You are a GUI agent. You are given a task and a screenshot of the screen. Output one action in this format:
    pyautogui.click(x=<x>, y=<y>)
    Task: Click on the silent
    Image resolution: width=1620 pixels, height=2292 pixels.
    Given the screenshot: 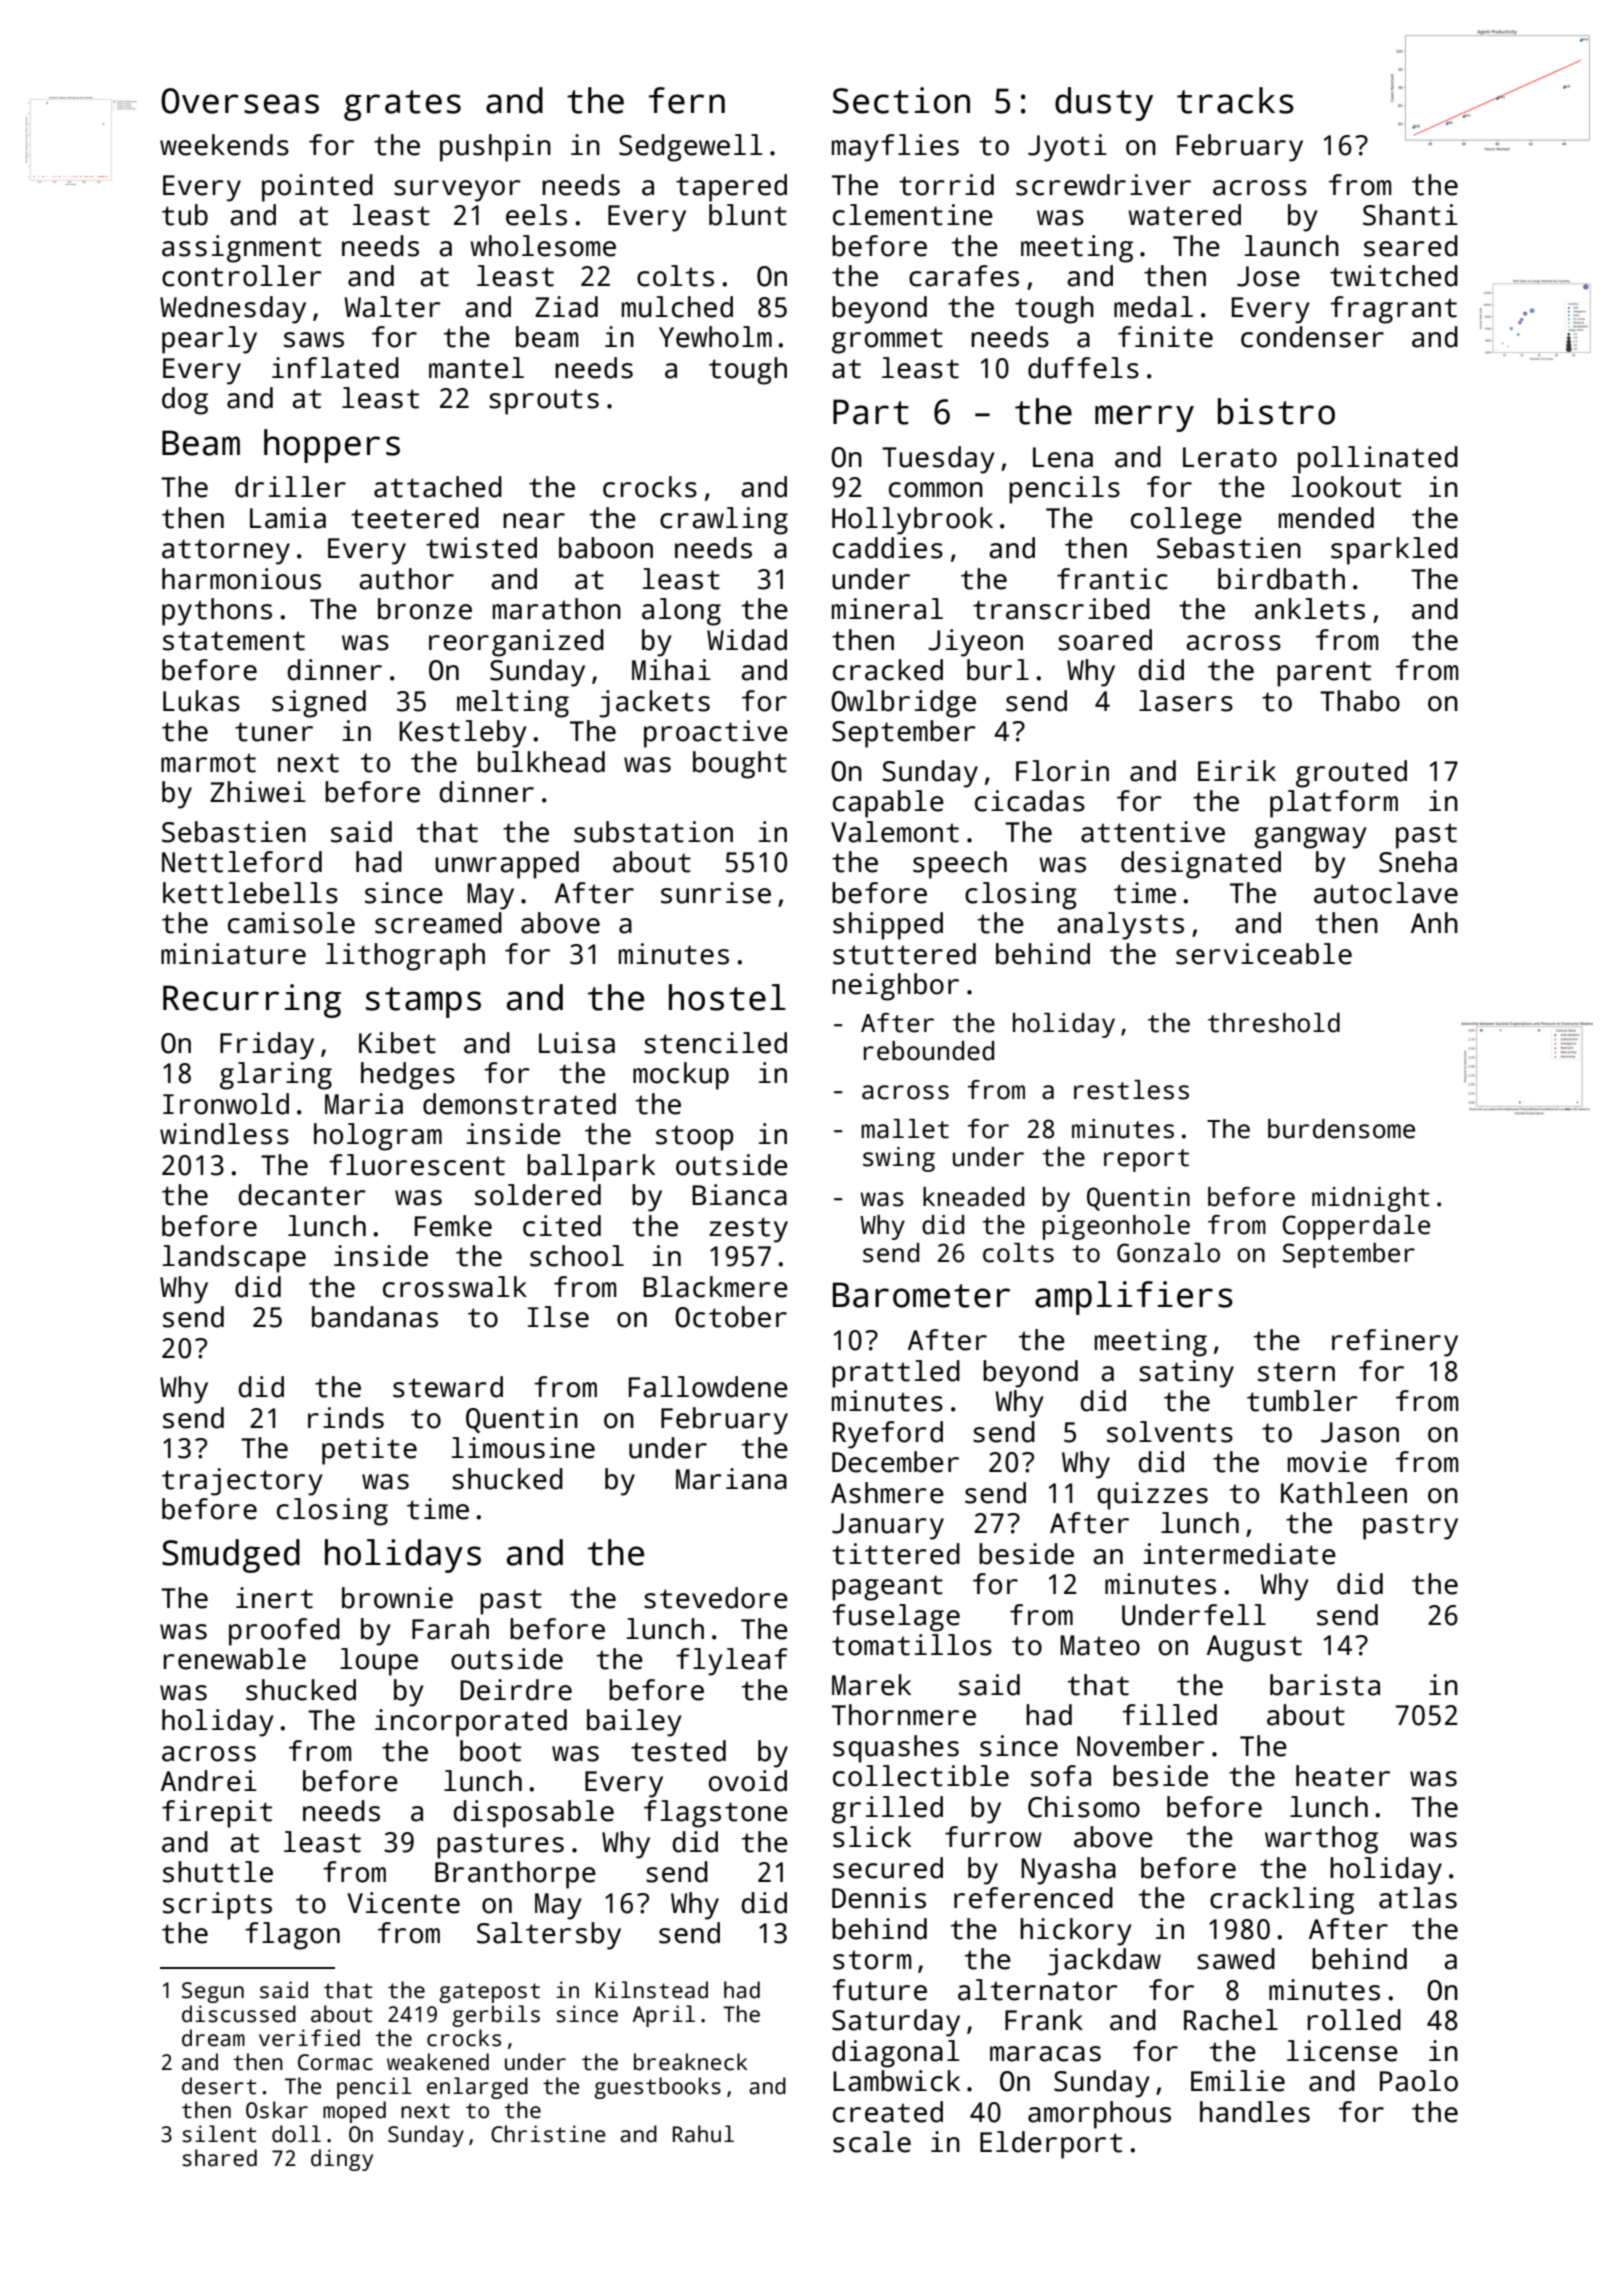 What is the action you would take?
    pyautogui.click(x=219, y=2134)
